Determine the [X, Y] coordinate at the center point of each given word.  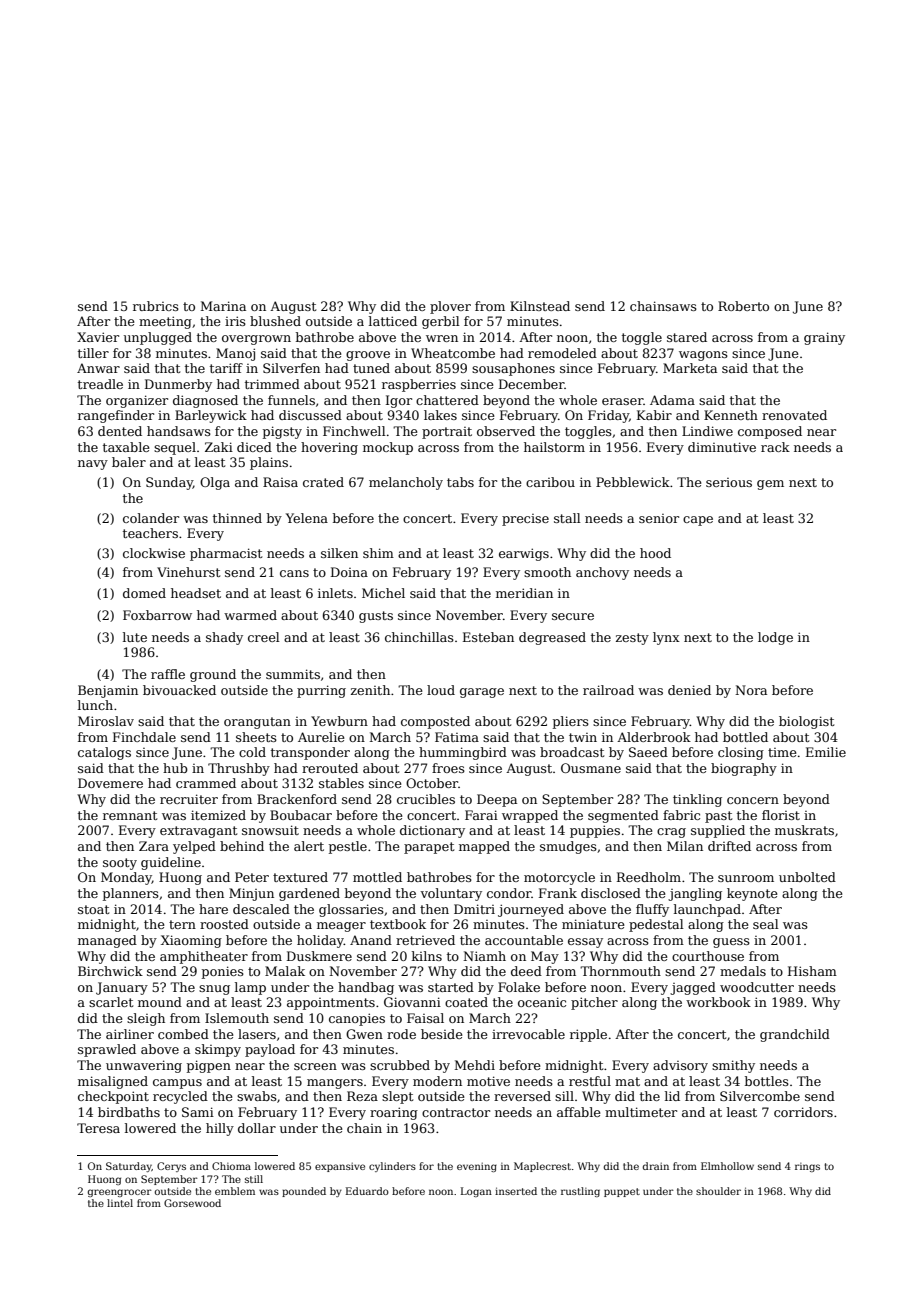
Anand [371, 940]
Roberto [743, 306]
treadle [100, 384]
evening [477, 1167]
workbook [718, 1002]
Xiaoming [191, 941]
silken [339, 553]
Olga [215, 483]
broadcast [572, 752]
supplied [718, 831]
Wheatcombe [453, 353]
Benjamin [108, 691]
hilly [220, 1129]
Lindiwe [707, 431]
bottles [767, 1081]
